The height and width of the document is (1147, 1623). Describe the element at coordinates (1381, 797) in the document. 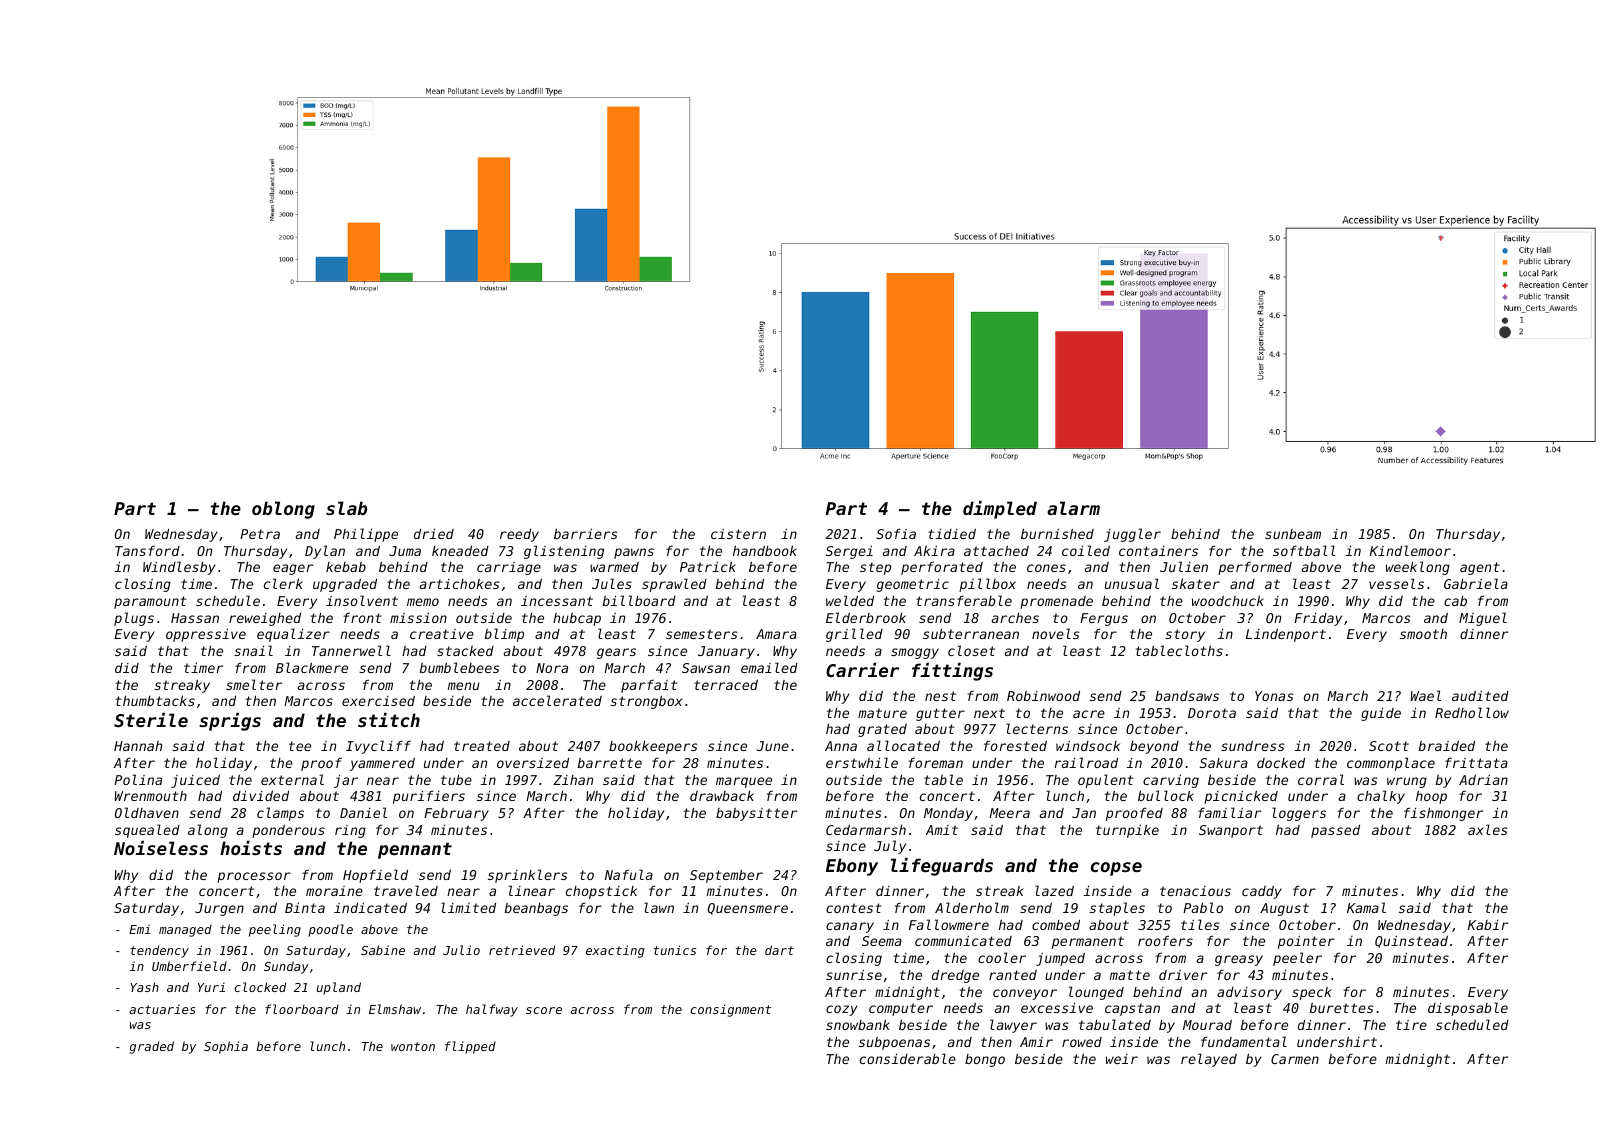

I see `chalky` at that location.
